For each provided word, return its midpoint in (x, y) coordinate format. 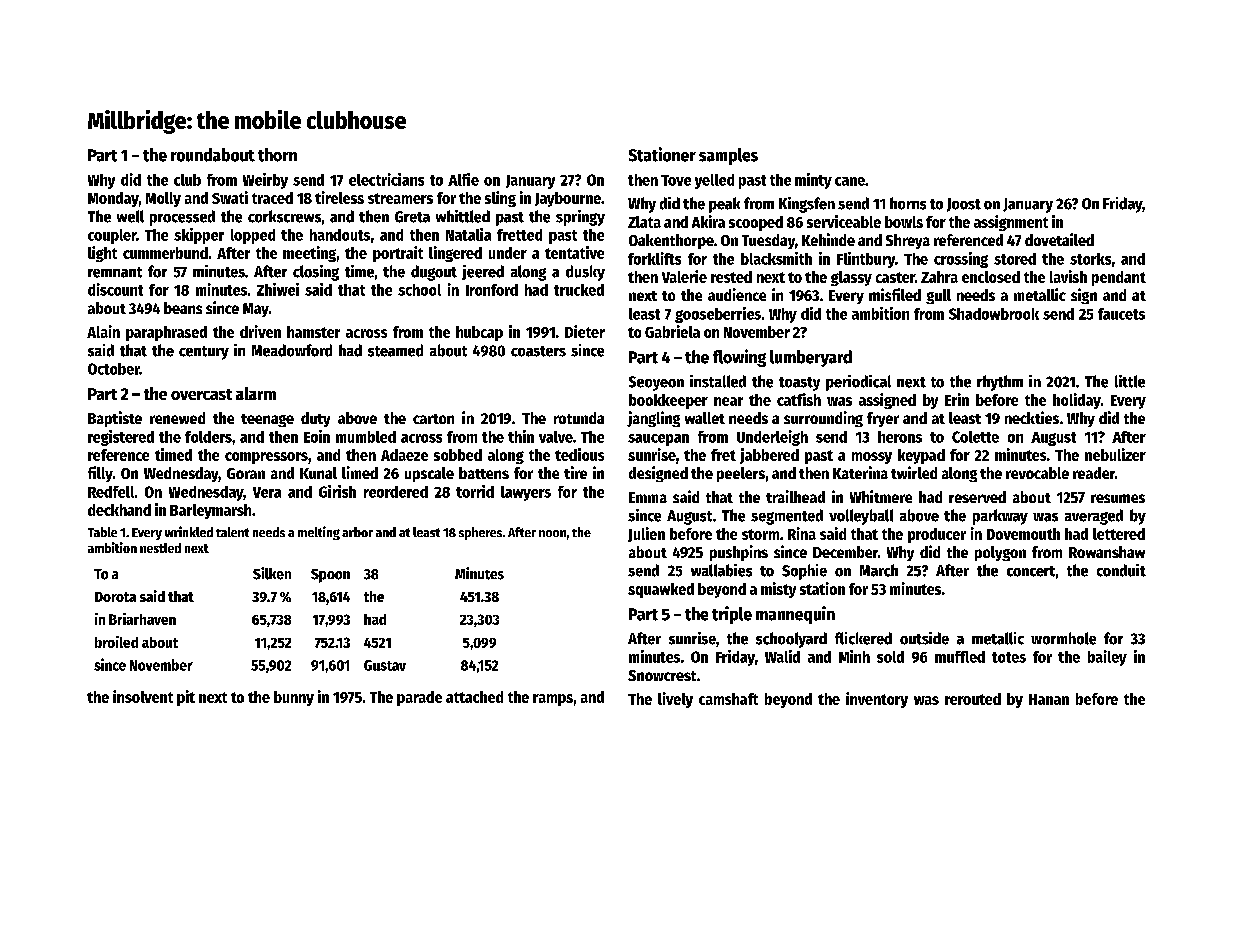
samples (728, 156)
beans (183, 308)
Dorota (115, 597)
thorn (277, 155)
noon (552, 533)
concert (1031, 571)
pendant (1119, 278)
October (114, 369)
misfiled (895, 294)
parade (419, 698)
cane (850, 181)
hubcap (479, 333)
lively (675, 700)
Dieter (585, 331)
